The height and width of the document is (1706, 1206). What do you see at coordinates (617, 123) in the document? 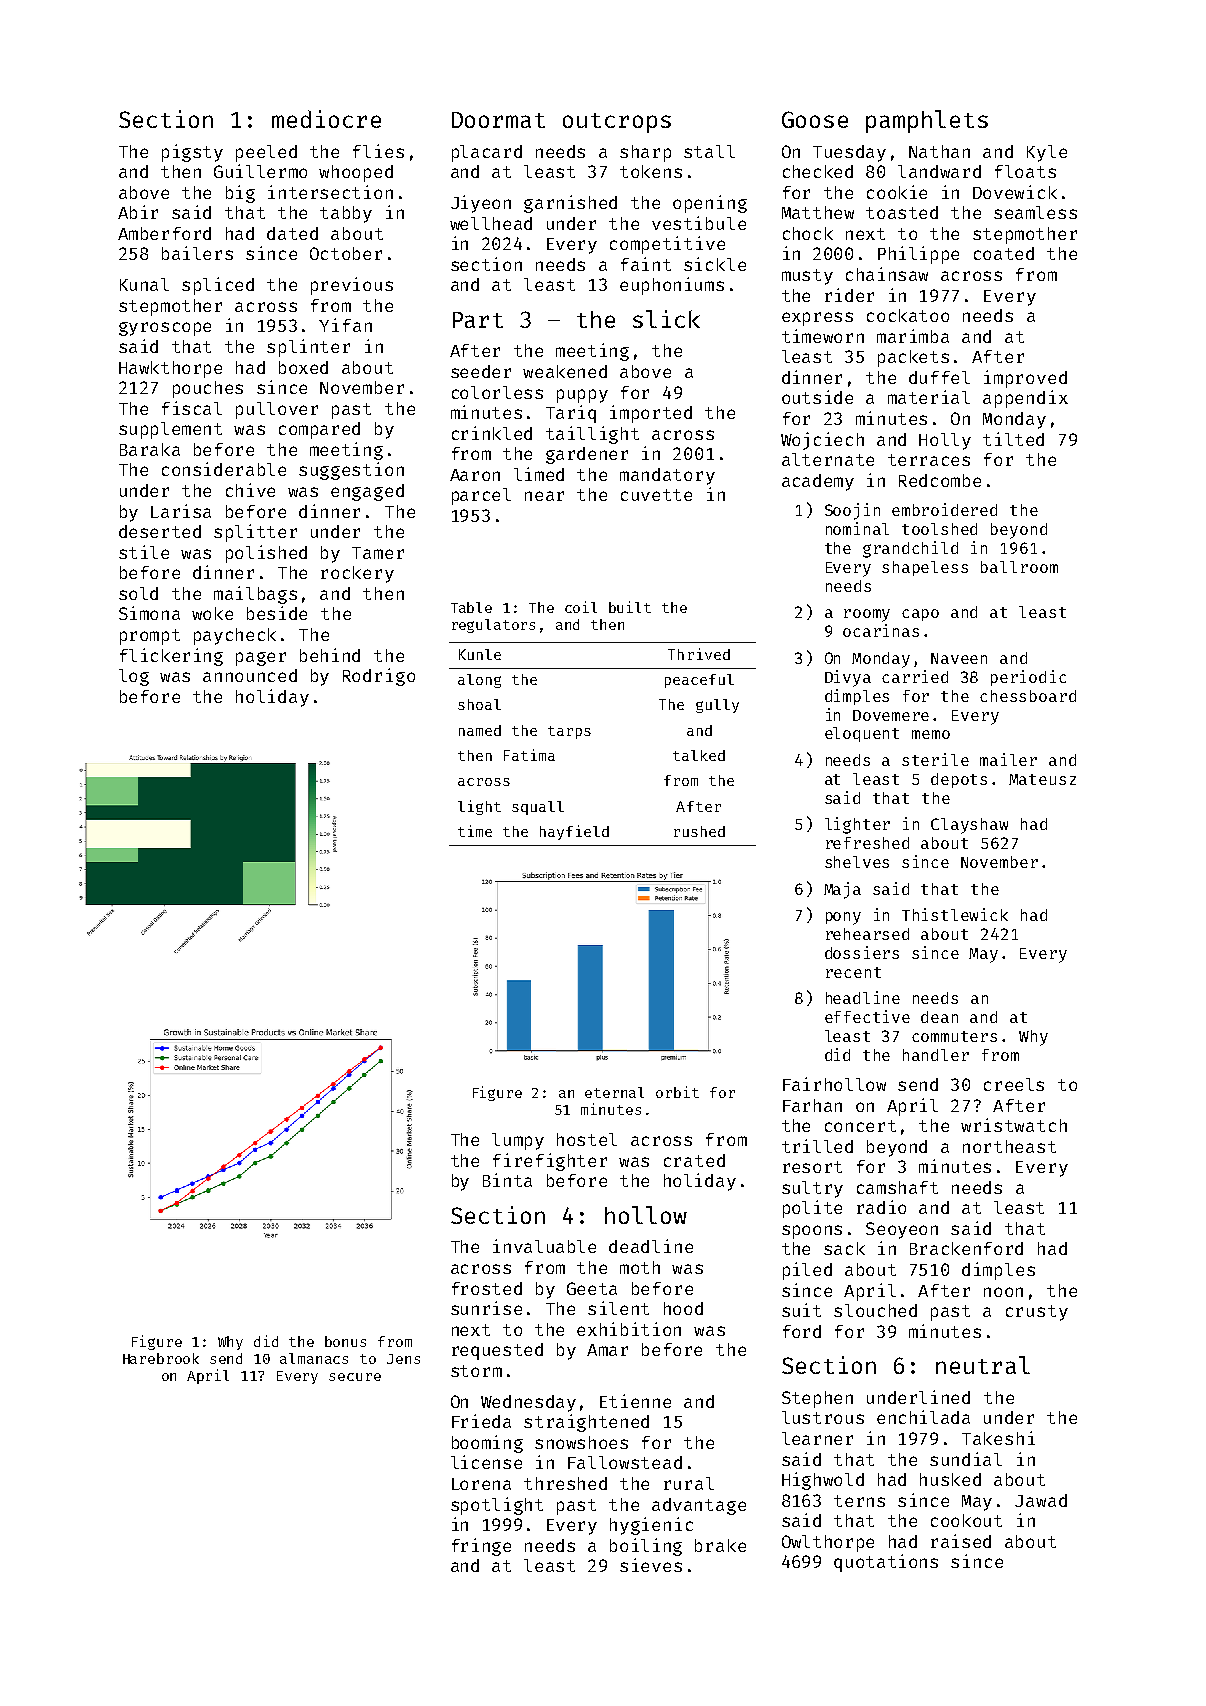
I see `outcrops` at bounding box center [617, 123].
